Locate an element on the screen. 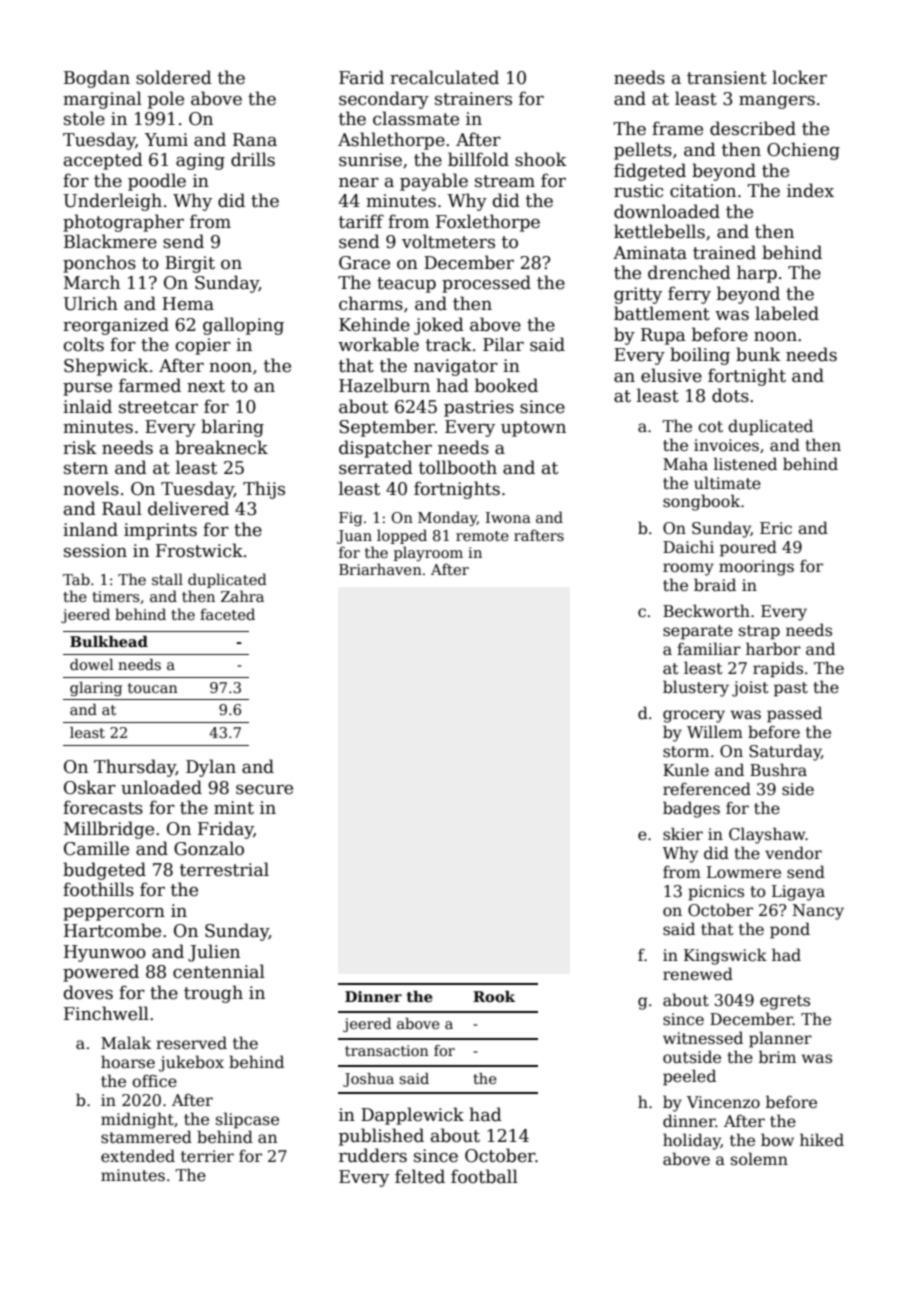 This screenshot has height=1316, width=908. Foxlethorpe is located at coordinates (488, 223).
